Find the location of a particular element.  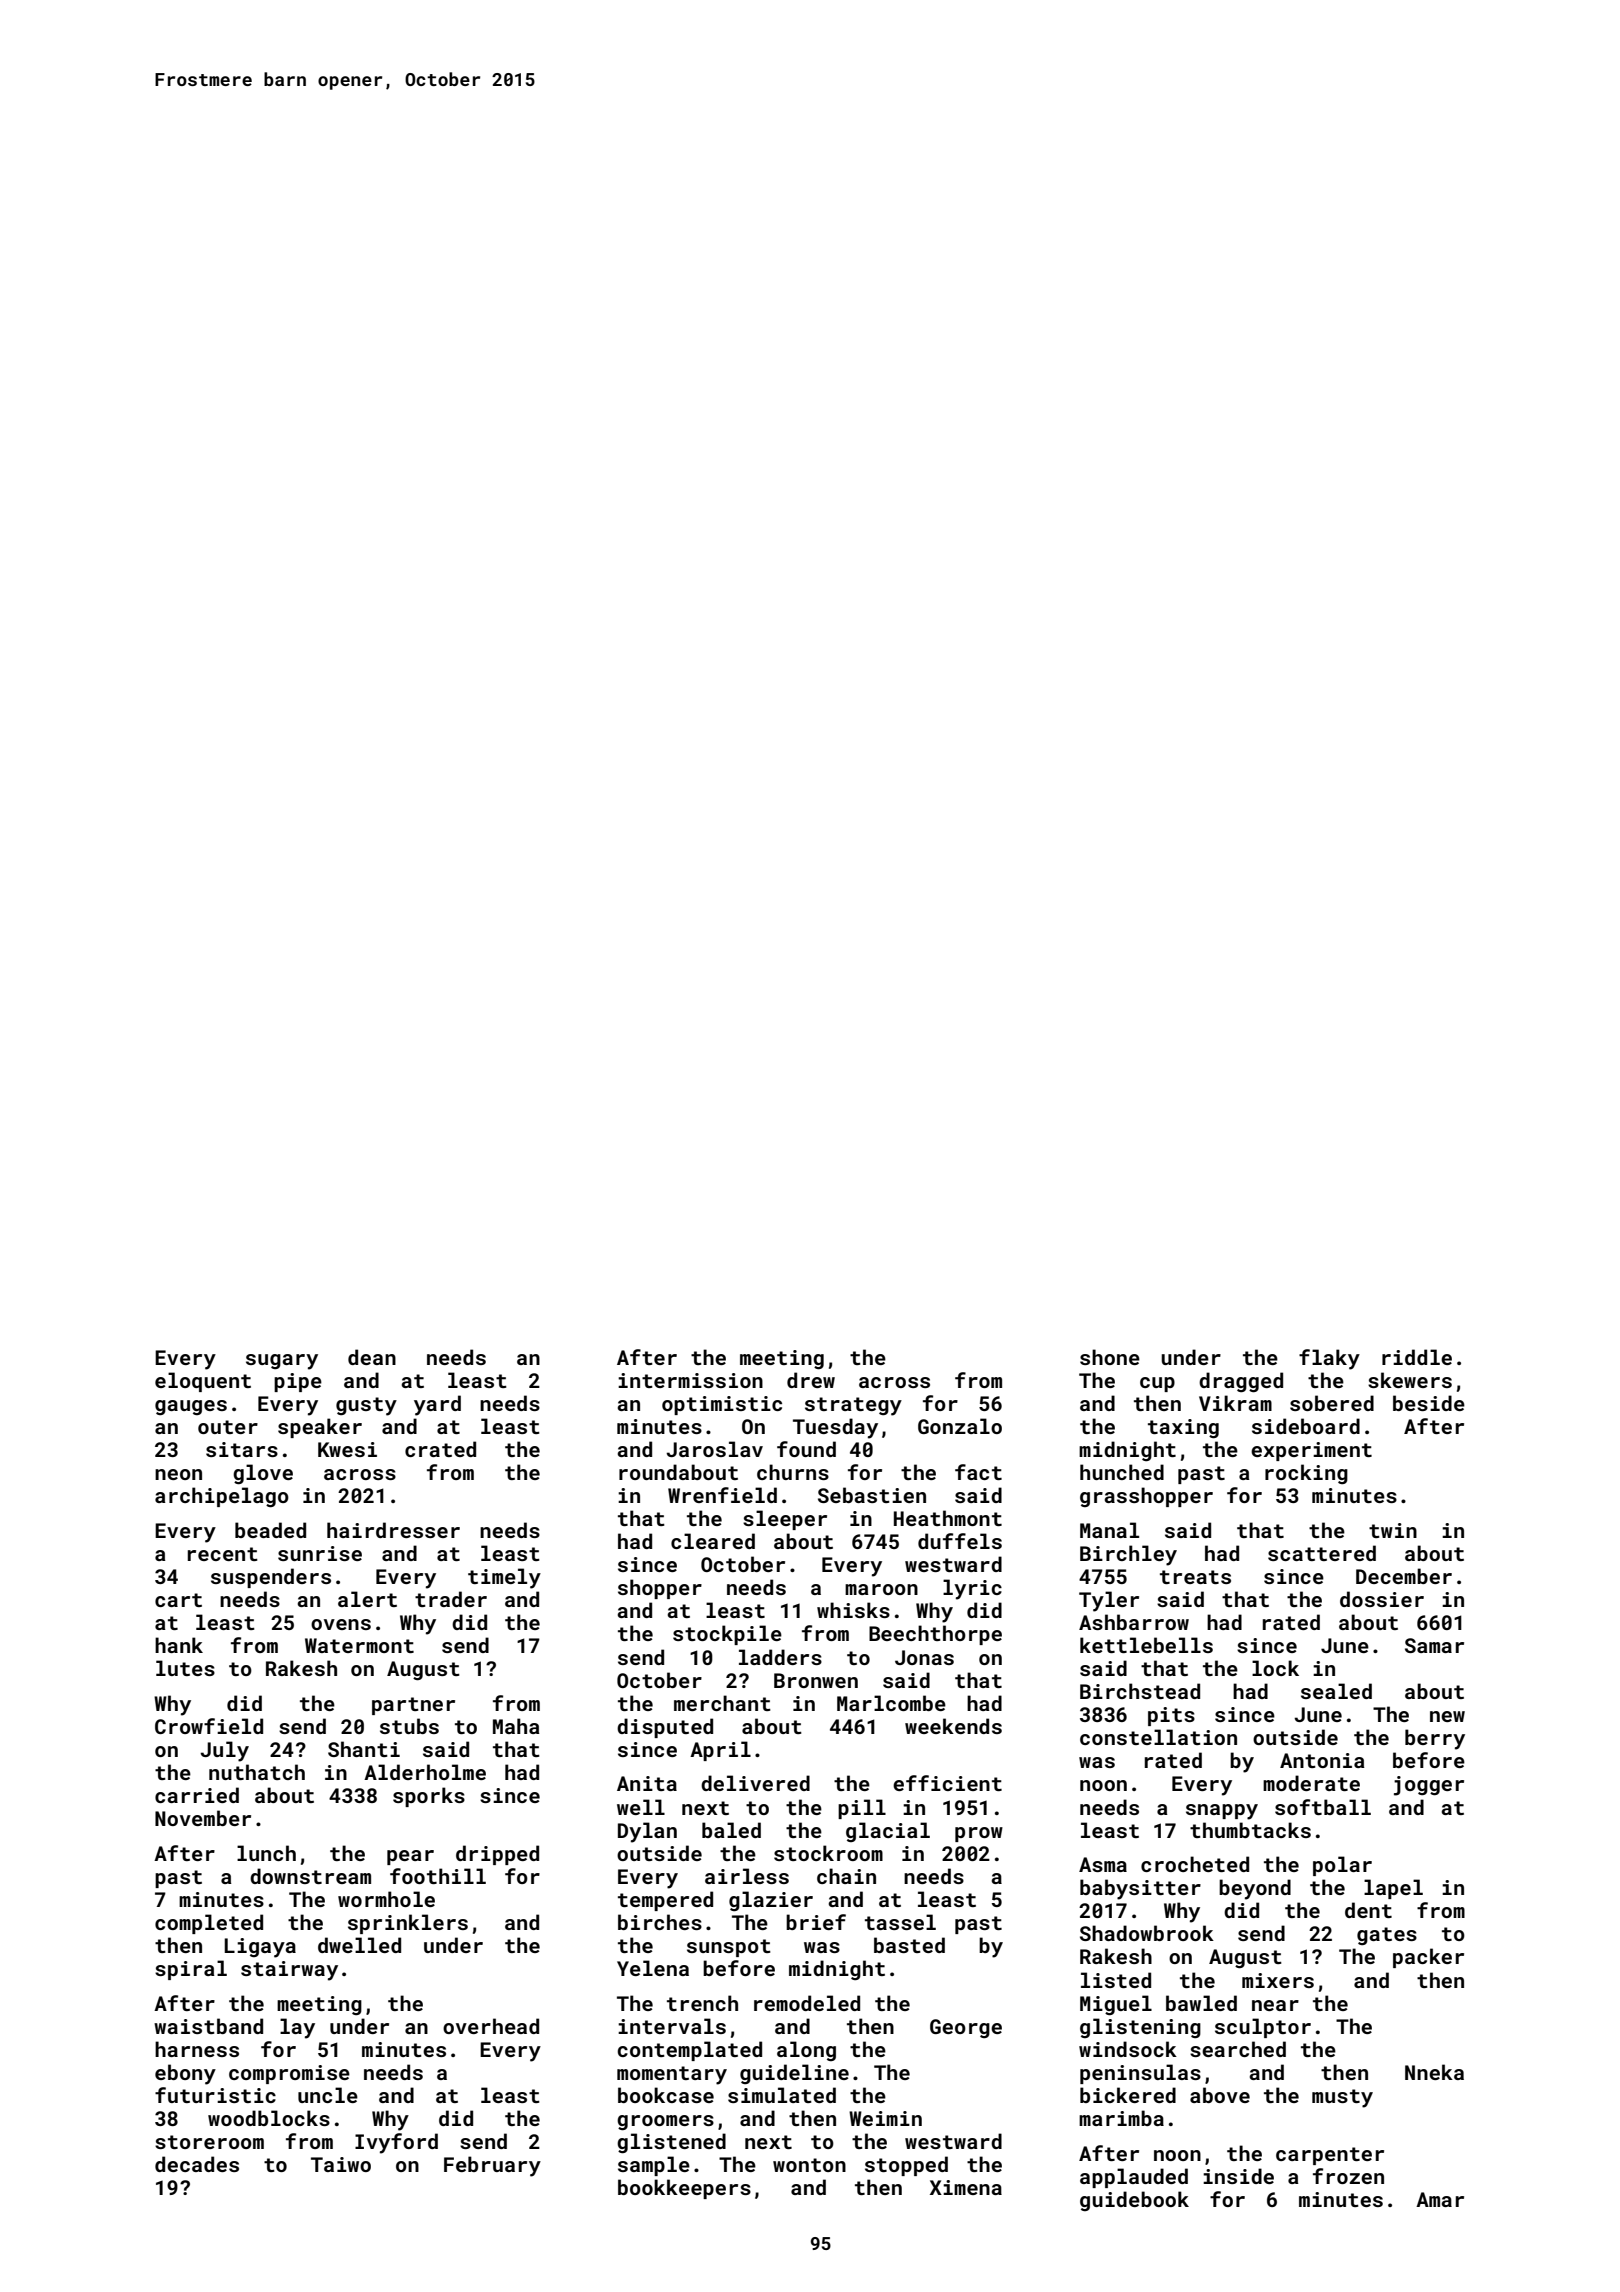

shone is located at coordinates (1110, 1357).
